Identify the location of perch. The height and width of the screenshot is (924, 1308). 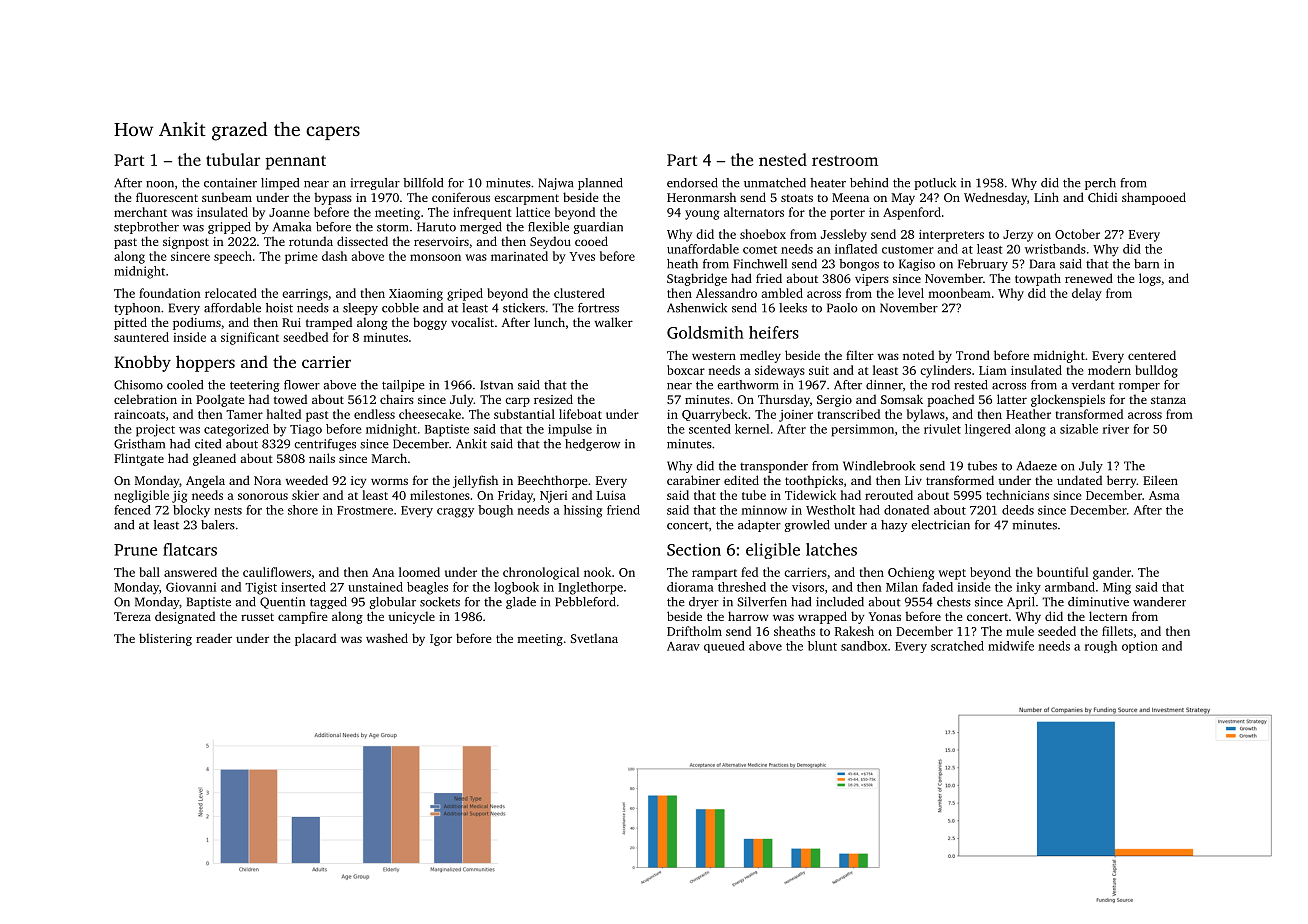
(1100, 184).
